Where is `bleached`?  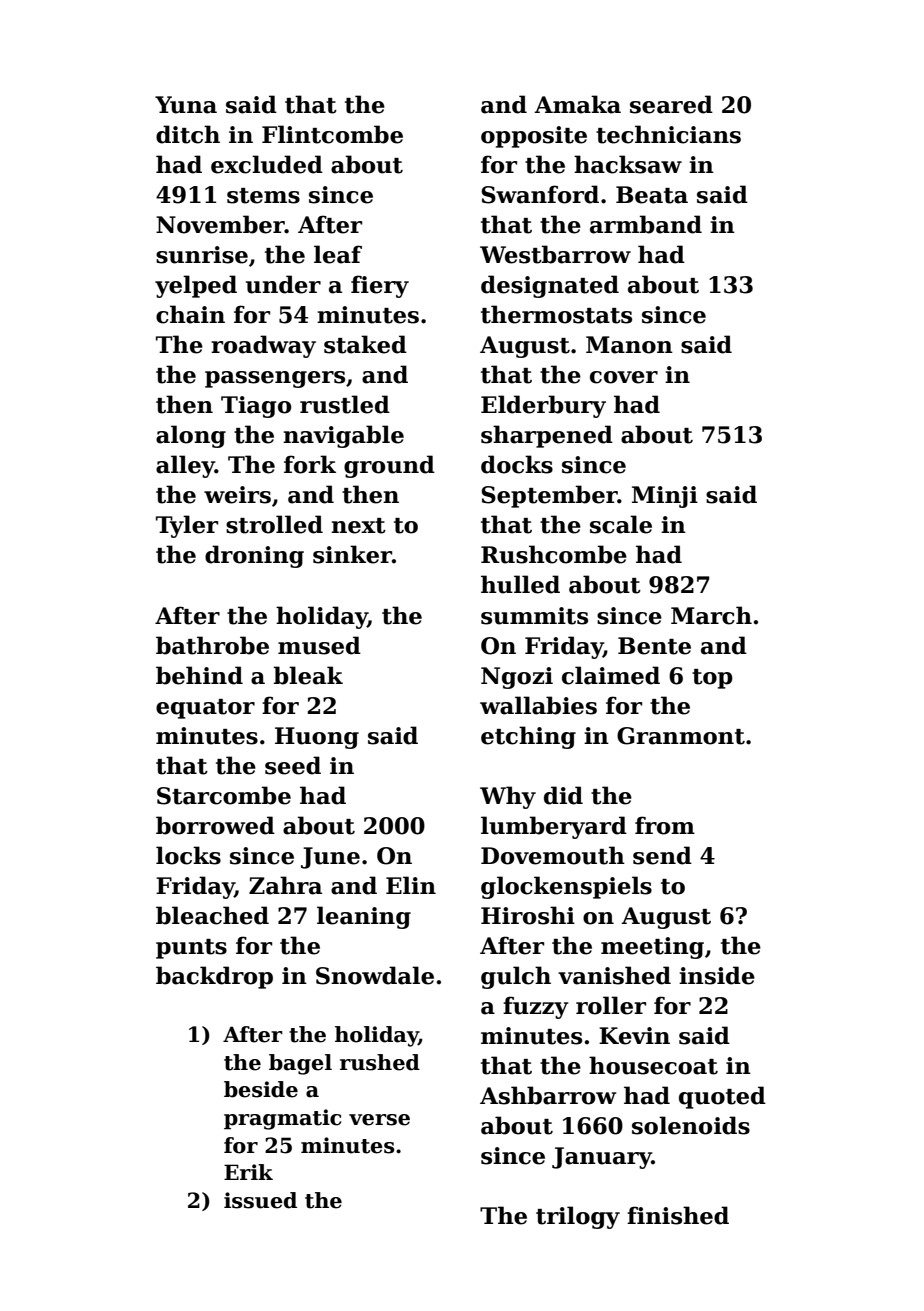 bleached is located at coordinates (212, 915).
